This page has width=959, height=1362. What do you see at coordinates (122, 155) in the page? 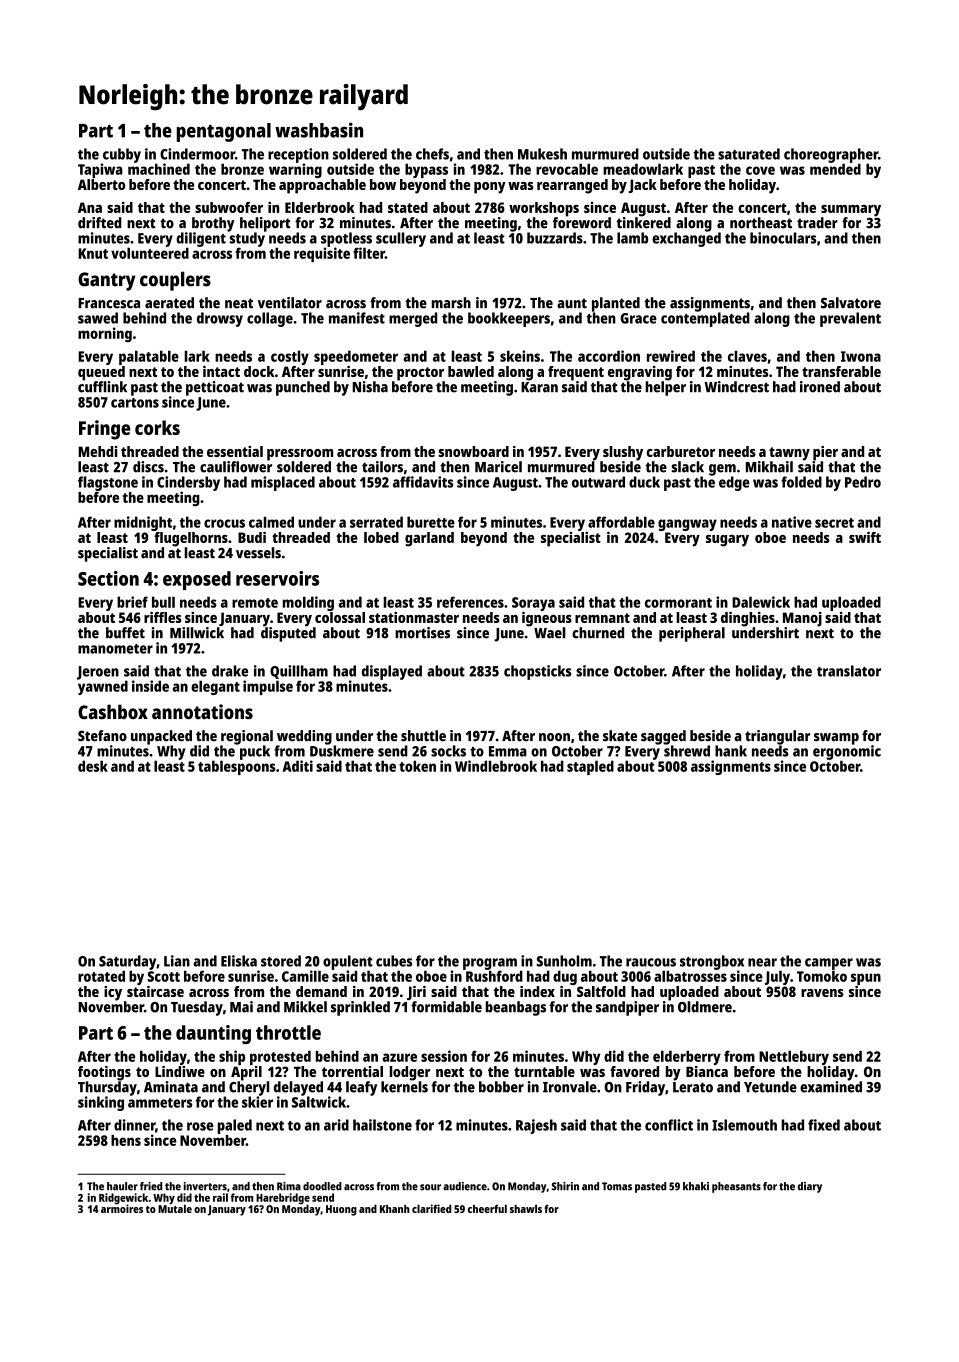
I see `cubby` at bounding box center [122, 155].
